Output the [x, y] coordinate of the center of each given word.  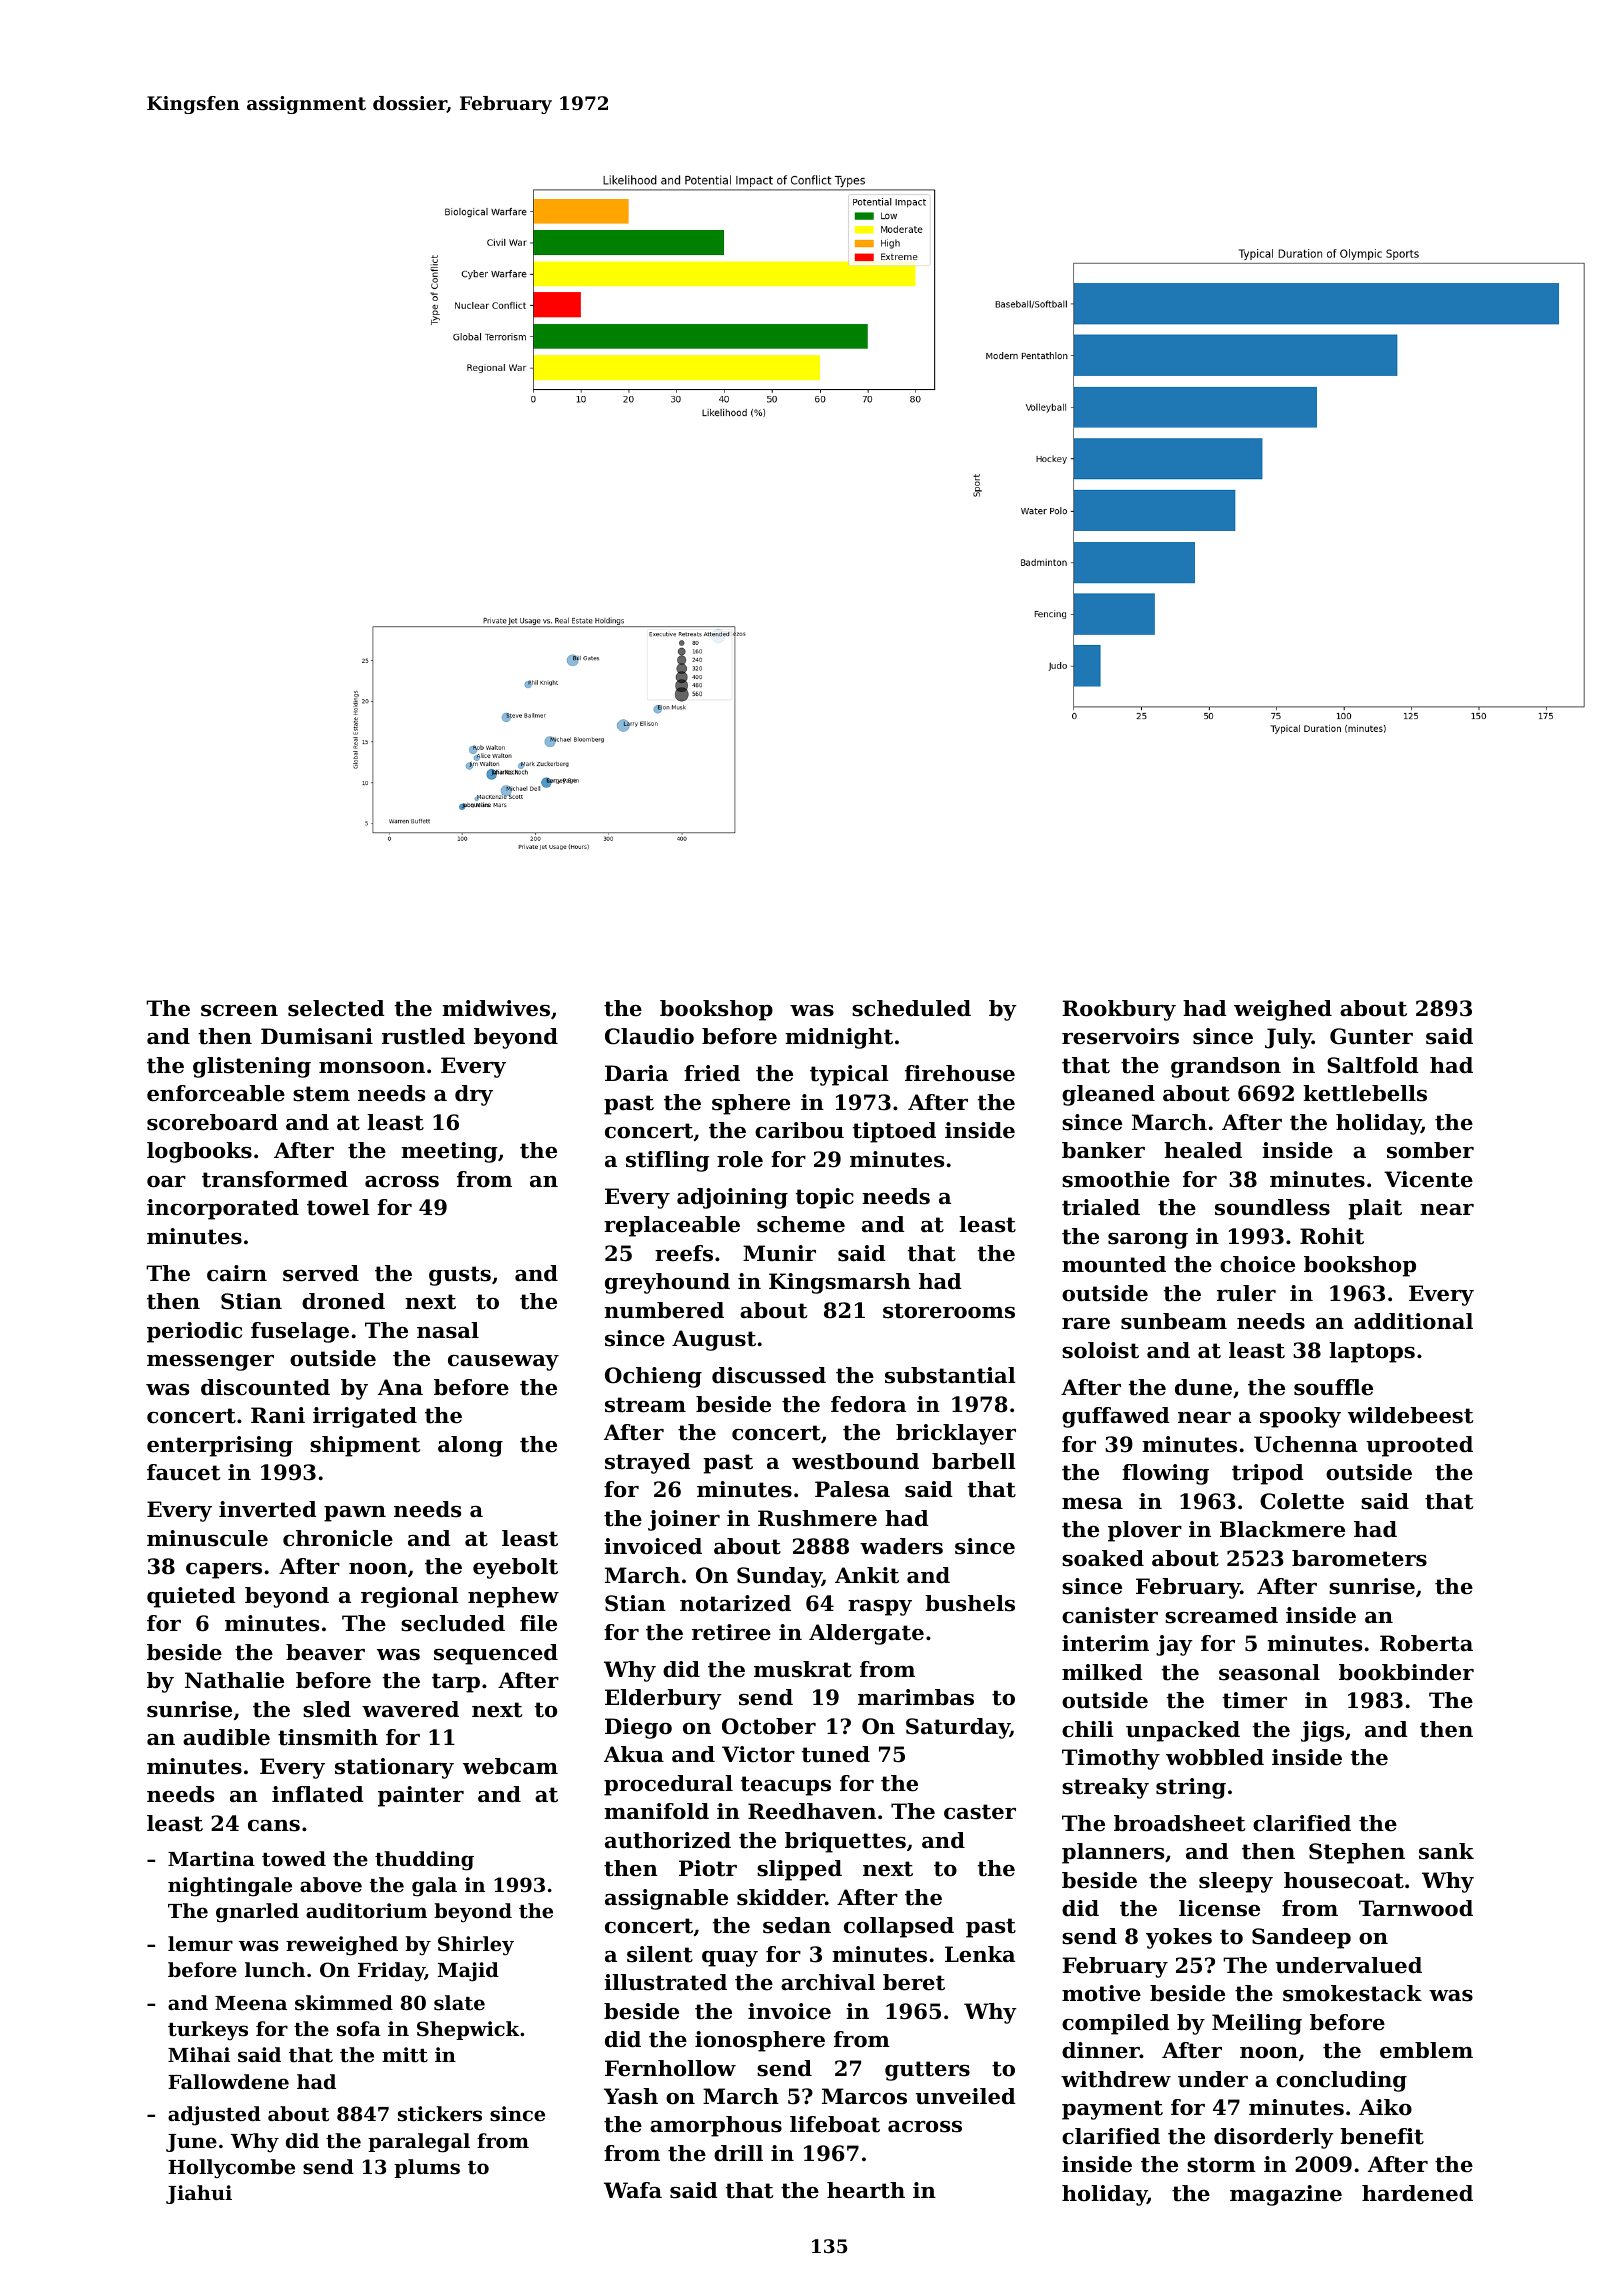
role [740, 1159]
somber [1430, 1150]
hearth [866, 2190]
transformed [275, 1179]
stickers [440, 2114]
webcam [510, 1766]
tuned [836, 1754]
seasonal [1269, 1672]
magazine [1286, 2195]
